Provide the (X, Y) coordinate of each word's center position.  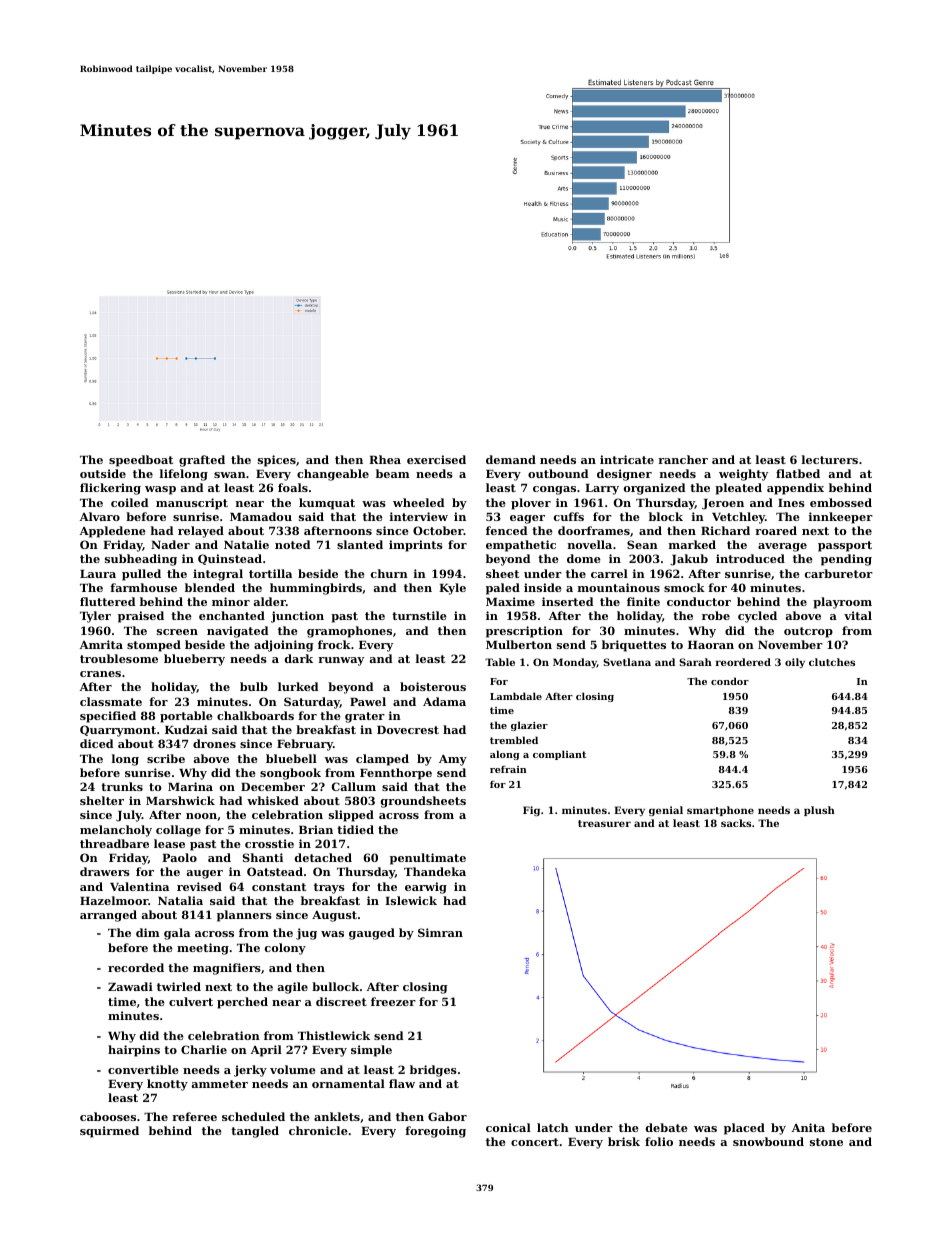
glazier (529, 726)
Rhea (385, 459)
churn (389, 573)
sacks (736, 823)
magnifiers (227, 969)
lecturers (830, 459)
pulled (141, 575)
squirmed (109, 1132)
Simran (440, 932)
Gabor (447, 1116)
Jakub (689, 560)
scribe (166, 758)
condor (730, 681)
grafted (202, 461)
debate (667, 1127)
